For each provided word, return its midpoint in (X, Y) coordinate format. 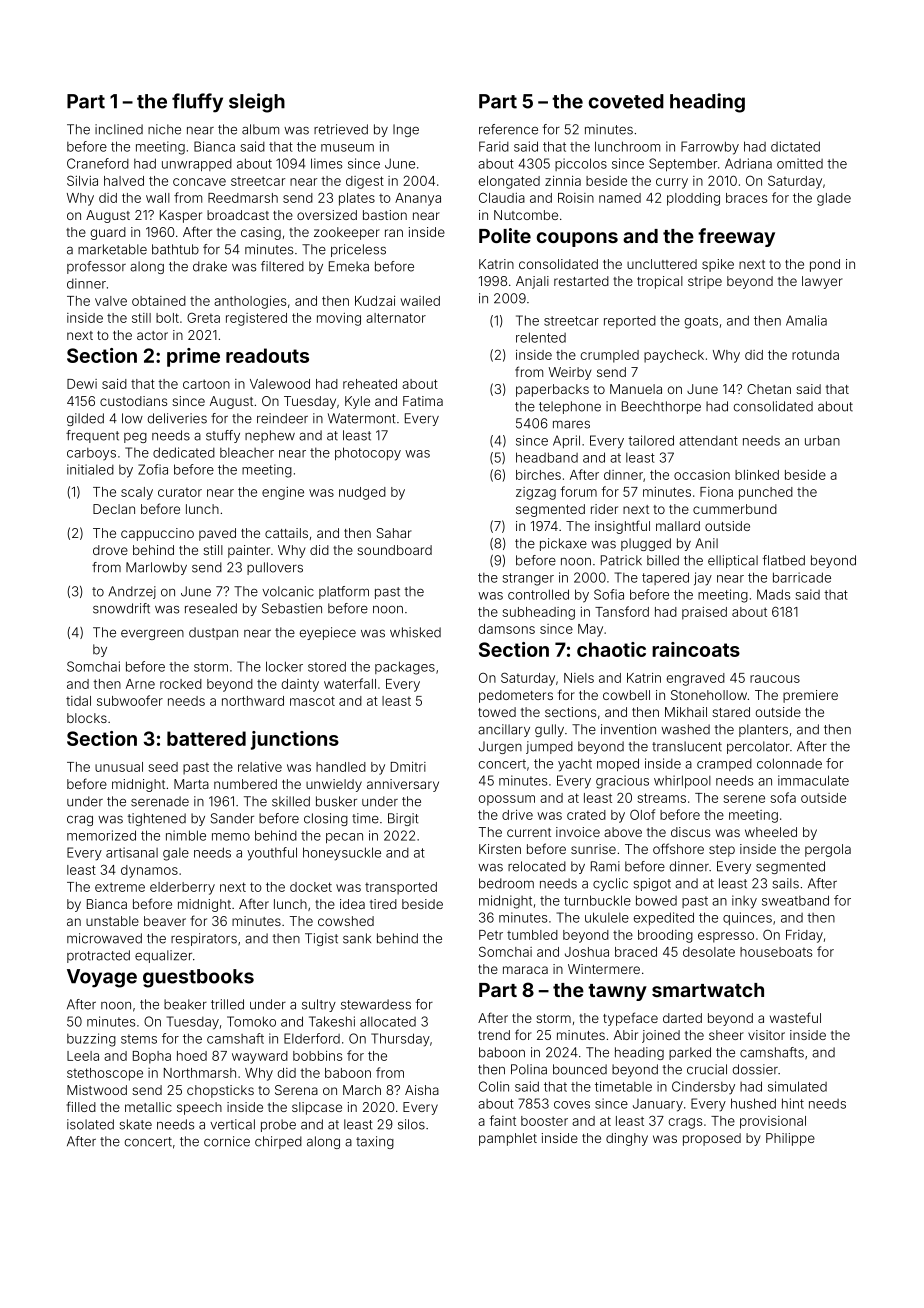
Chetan (769, 389)
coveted (626, 101)
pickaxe (563, 544)
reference (508, 129)
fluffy (197, 103)
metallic (148, 1107)
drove (110, 550)
